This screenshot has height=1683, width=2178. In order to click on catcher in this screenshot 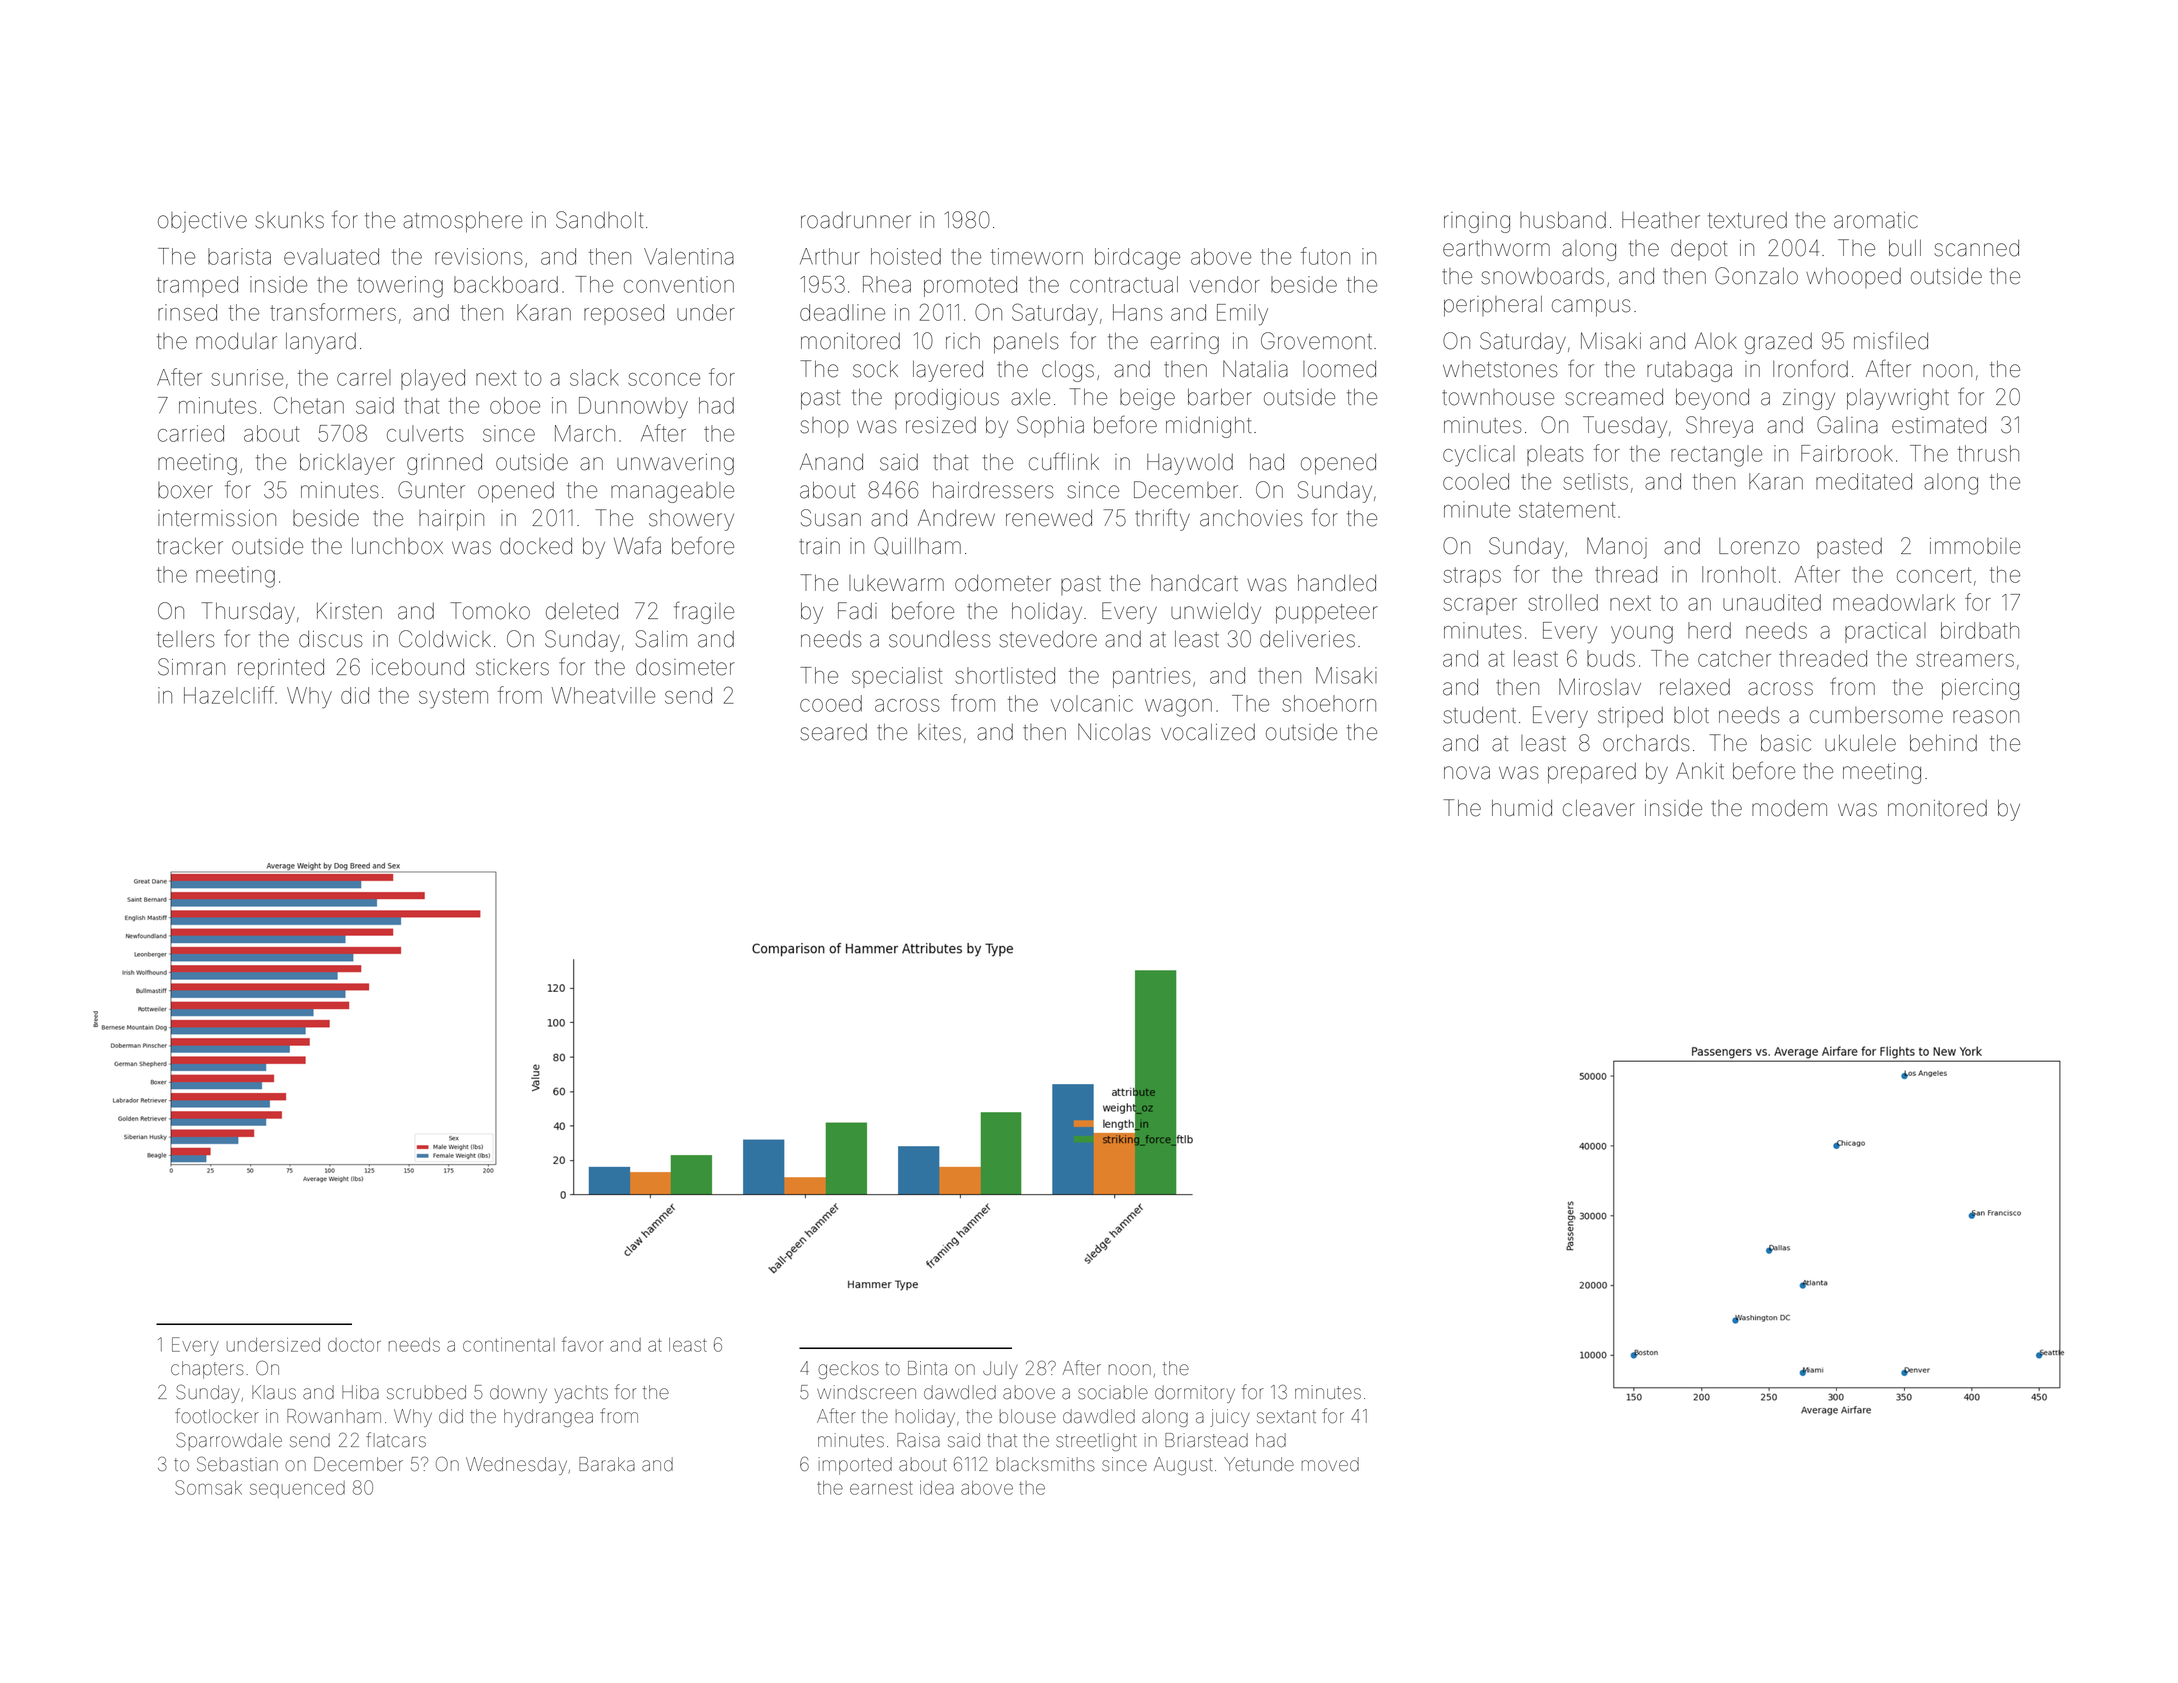, I will do `click(1734, 658)`.
